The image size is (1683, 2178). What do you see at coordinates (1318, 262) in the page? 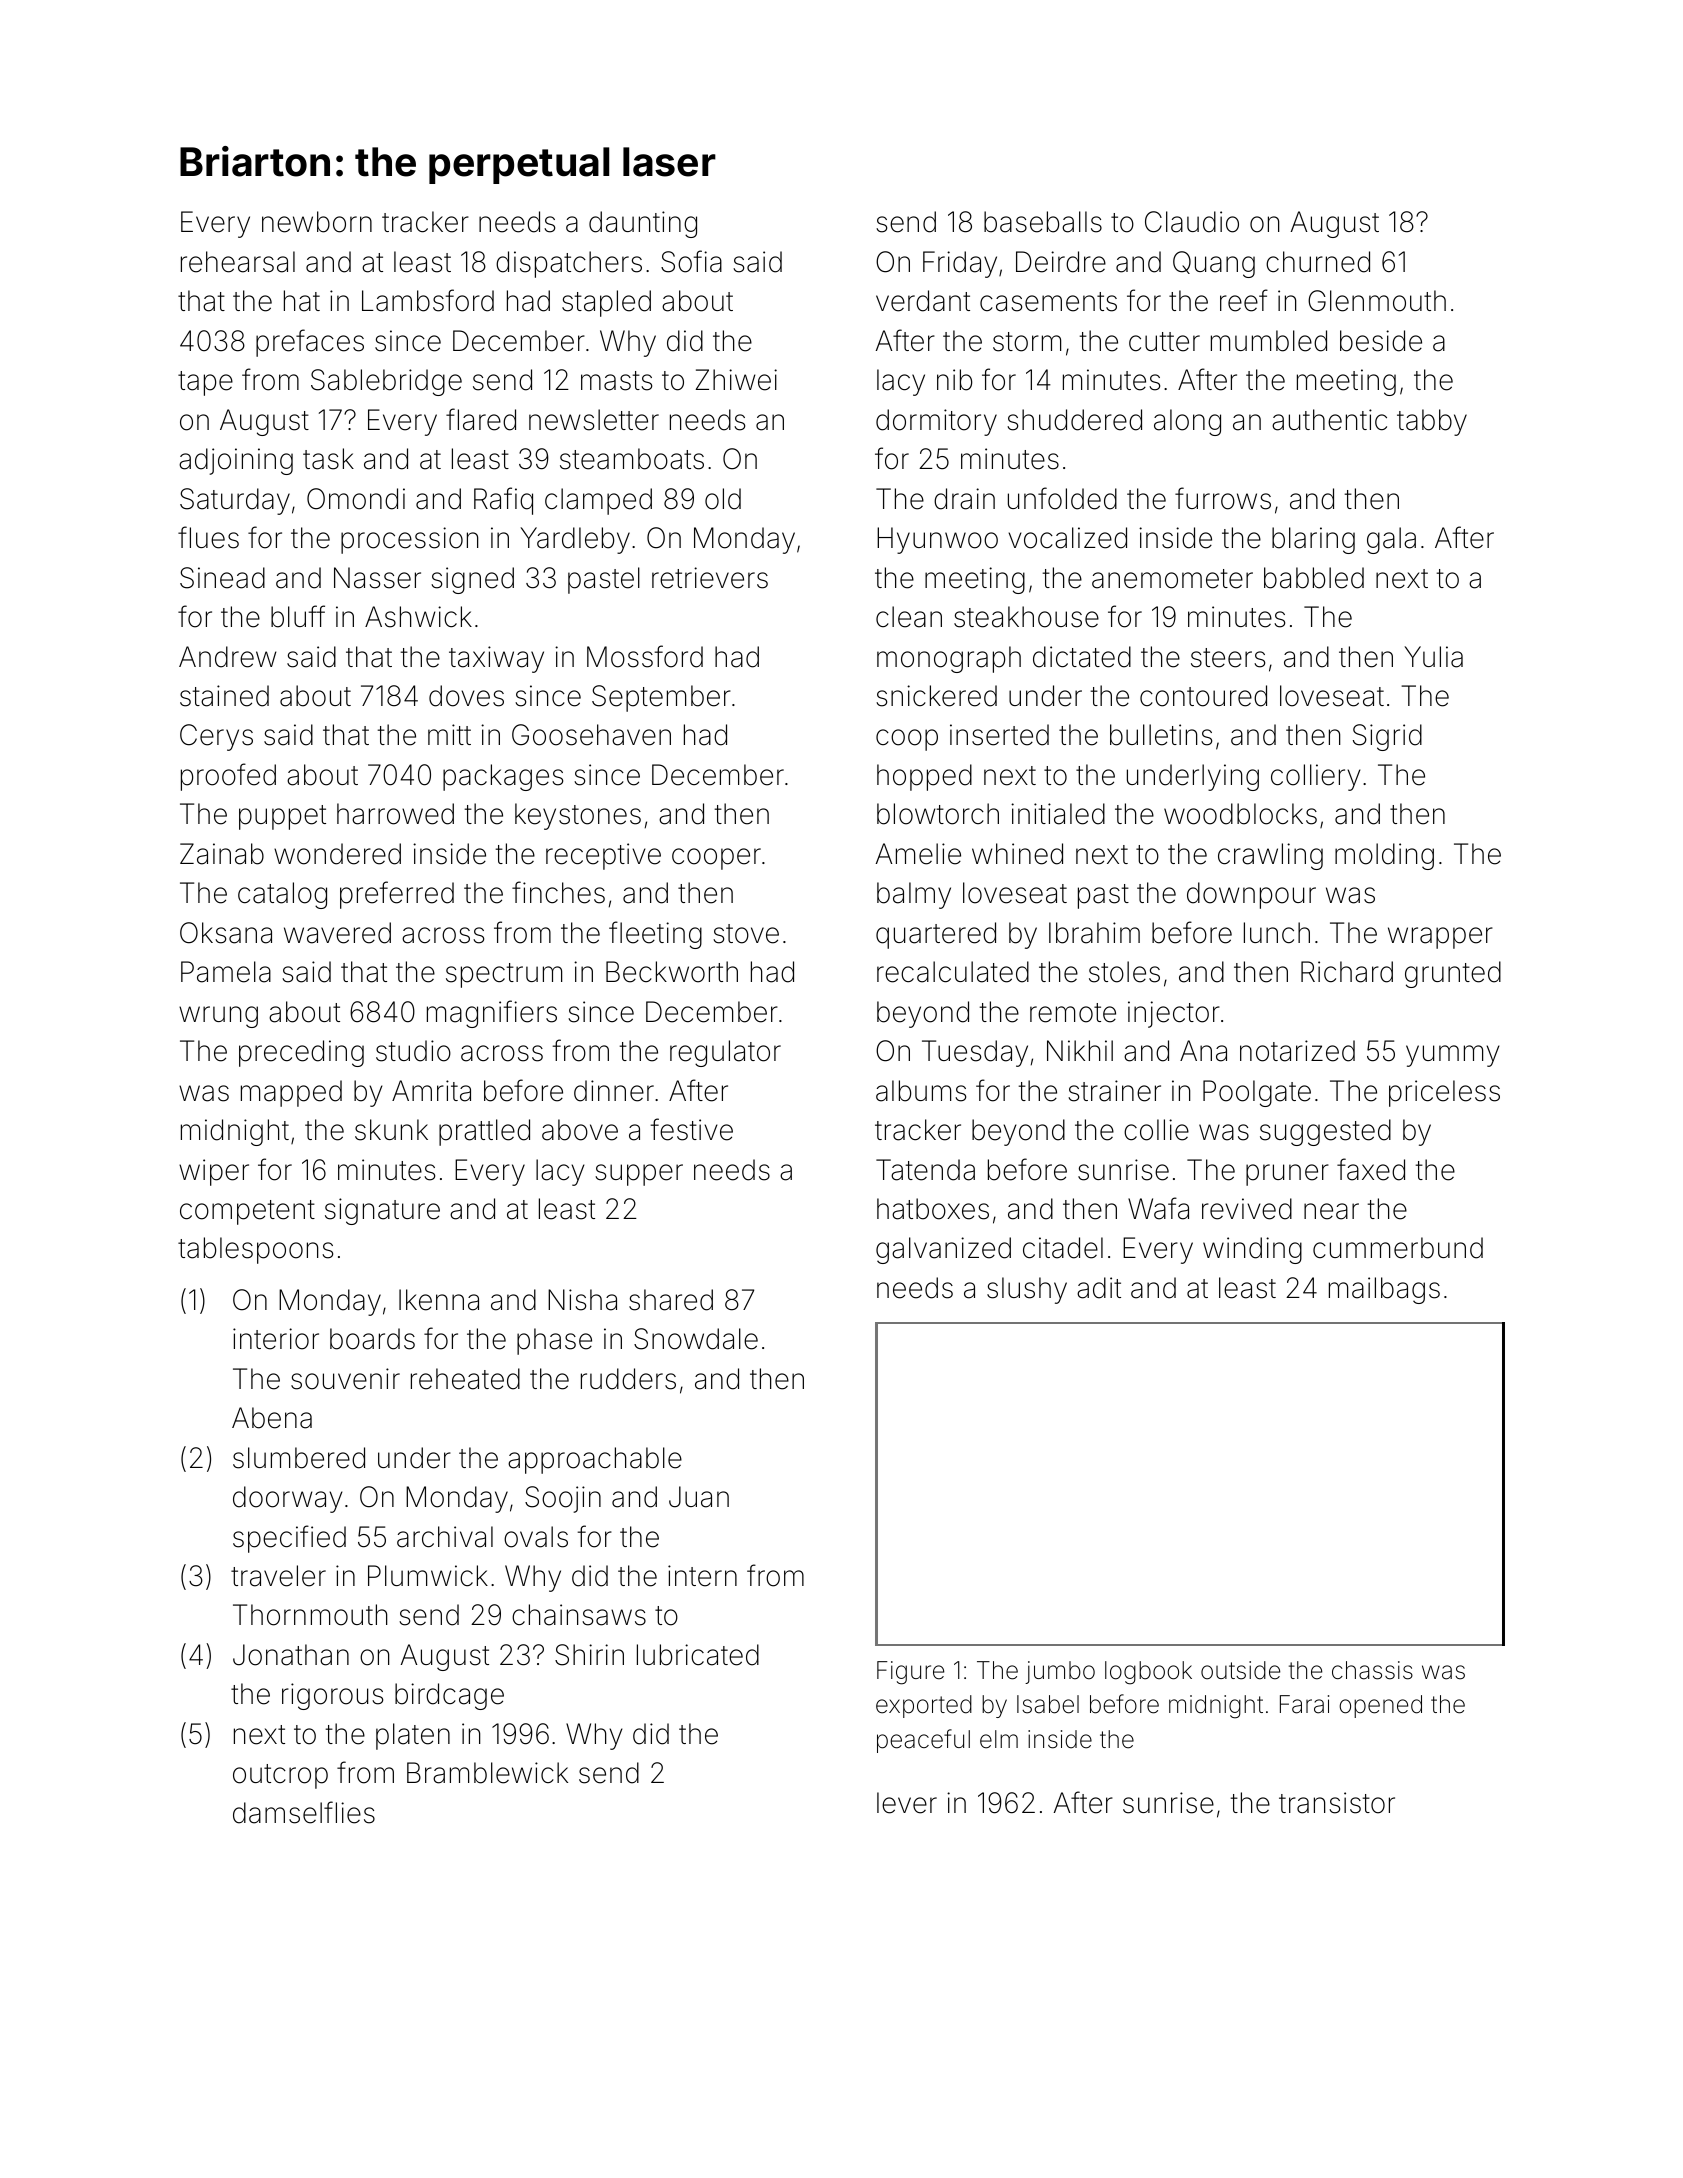
I see `churned` at bounding box center [1318, 262].
